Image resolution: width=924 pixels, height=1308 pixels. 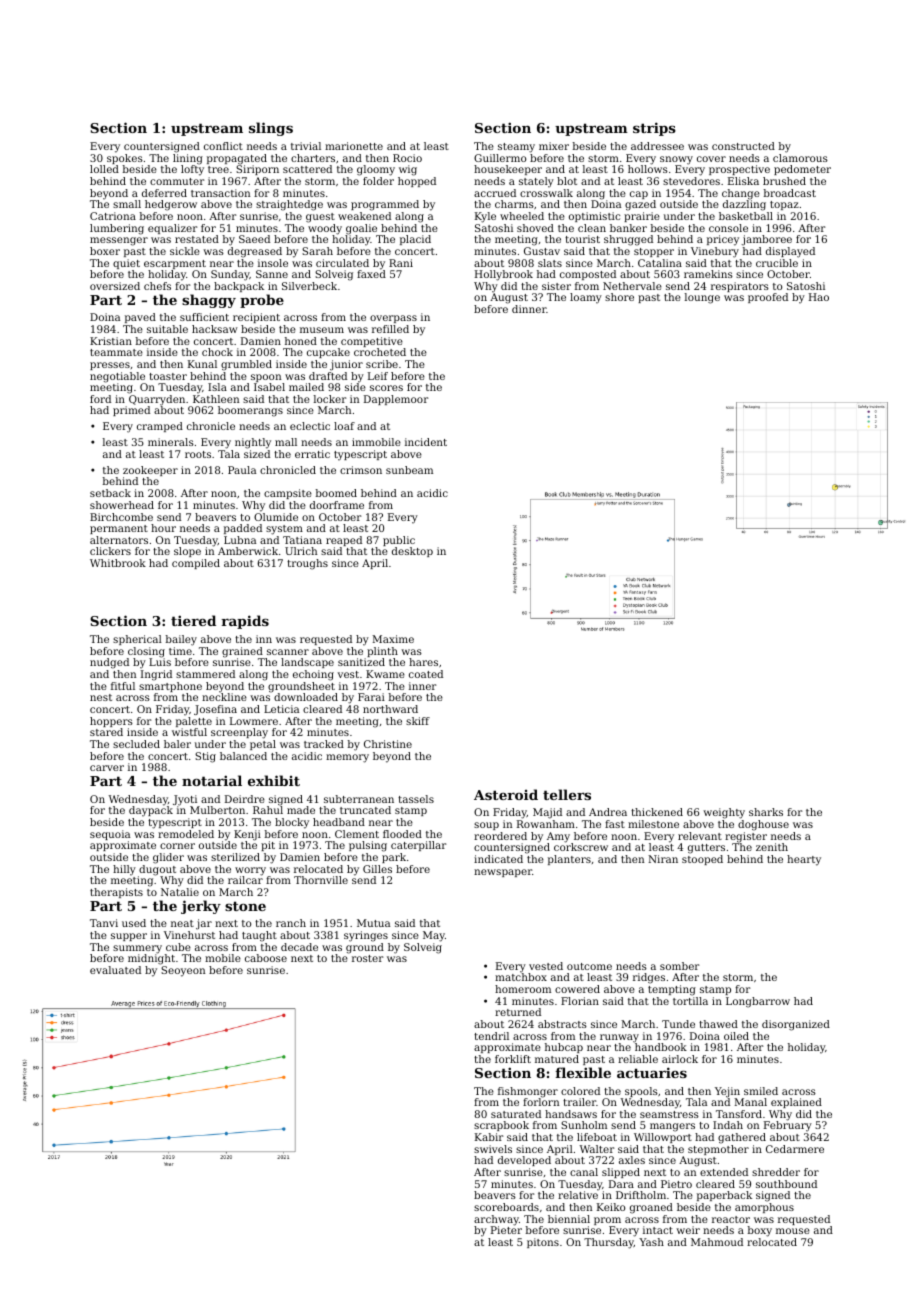 What do you see at coordinates (401, 263) in the screenshot?
I see `Rani` at bounding box center [401, 263].
